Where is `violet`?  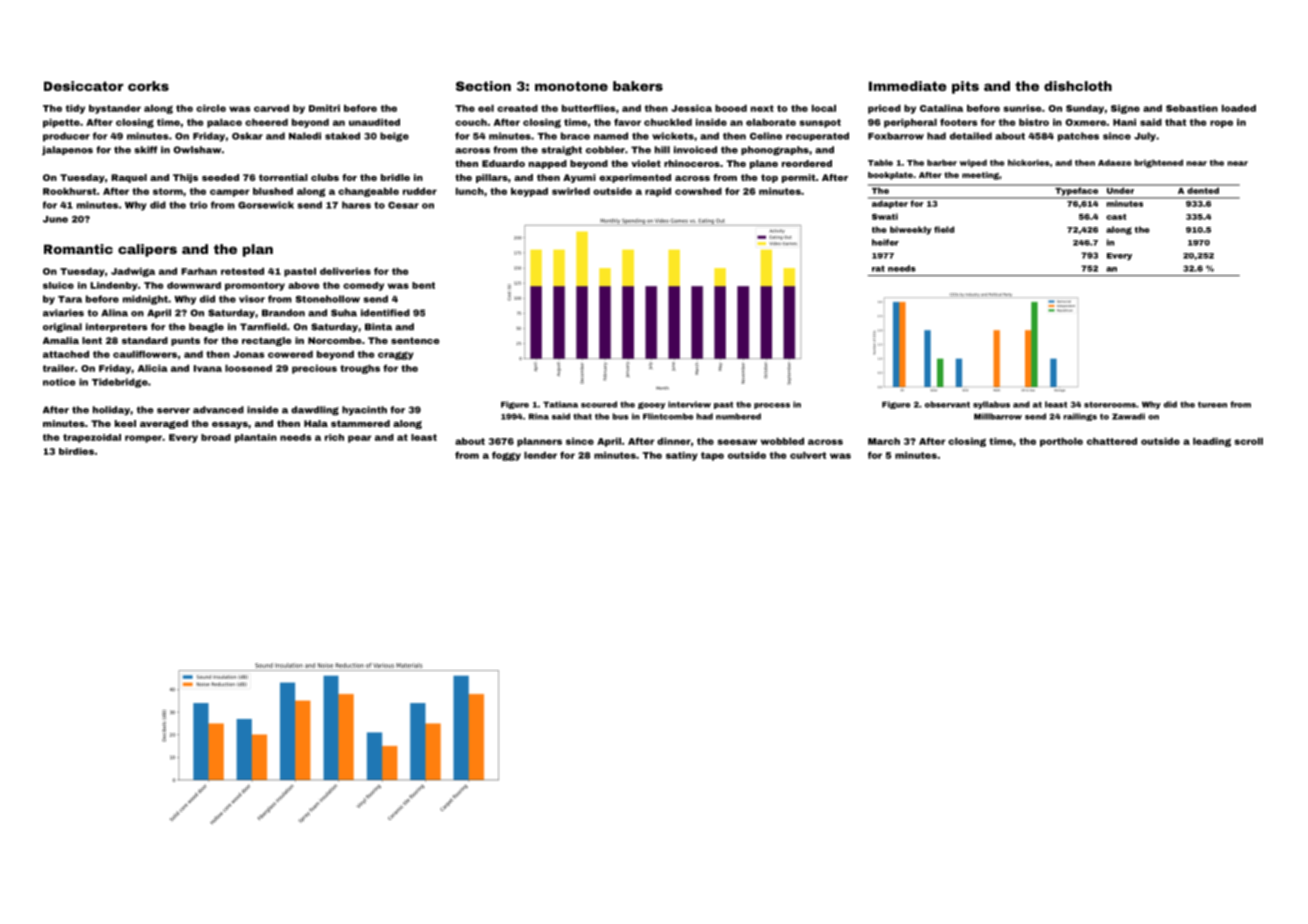
violet is located at coordinates (646, 163).
